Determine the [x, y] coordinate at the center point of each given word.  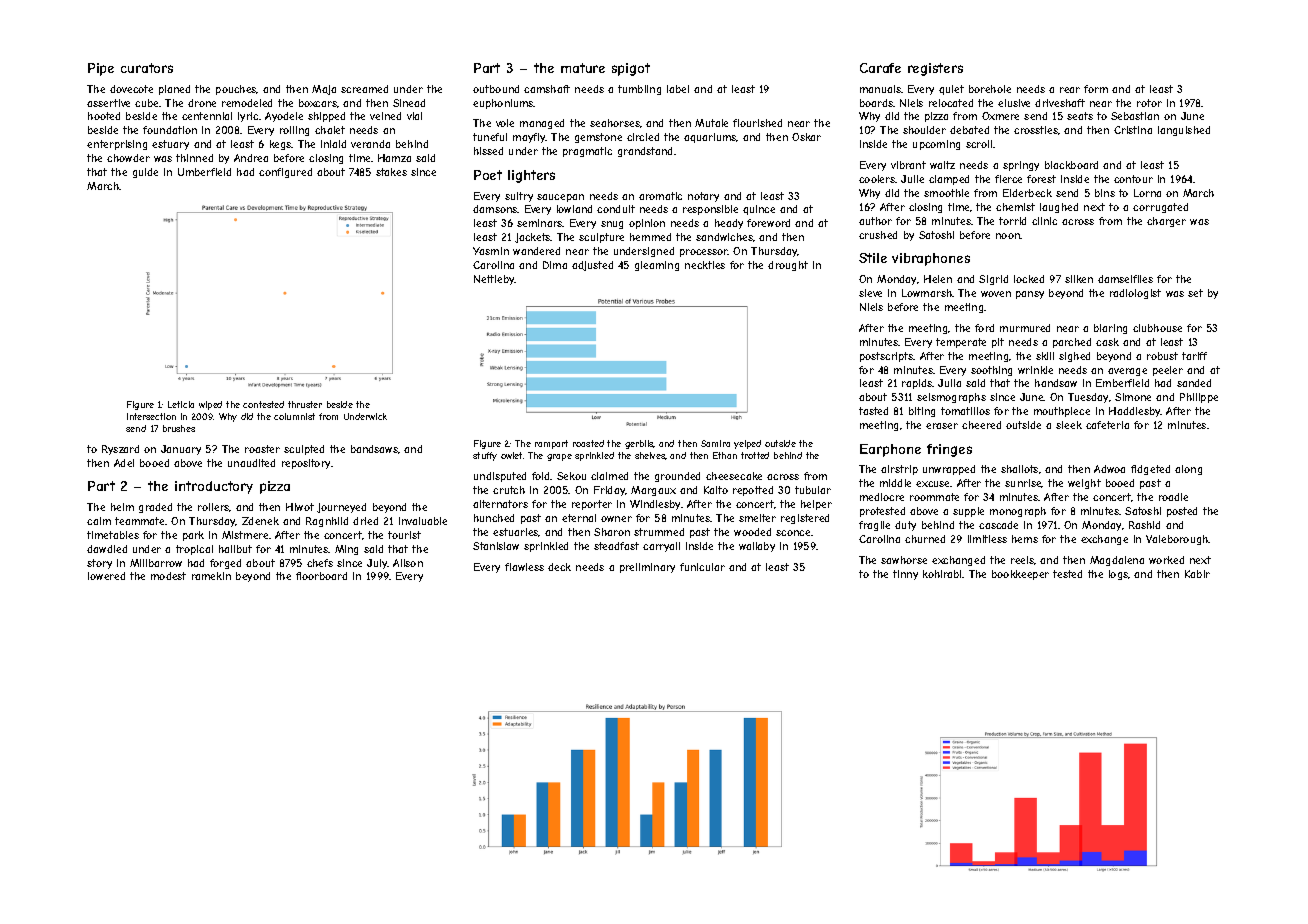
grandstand [645, 152]
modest [168, 576]
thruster [305, 404]
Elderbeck [1027, 193]
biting [922, 412]
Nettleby [494, 280]
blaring [1110, 329]
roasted [588, 443]
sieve [870, 293]
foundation [170, 130]
